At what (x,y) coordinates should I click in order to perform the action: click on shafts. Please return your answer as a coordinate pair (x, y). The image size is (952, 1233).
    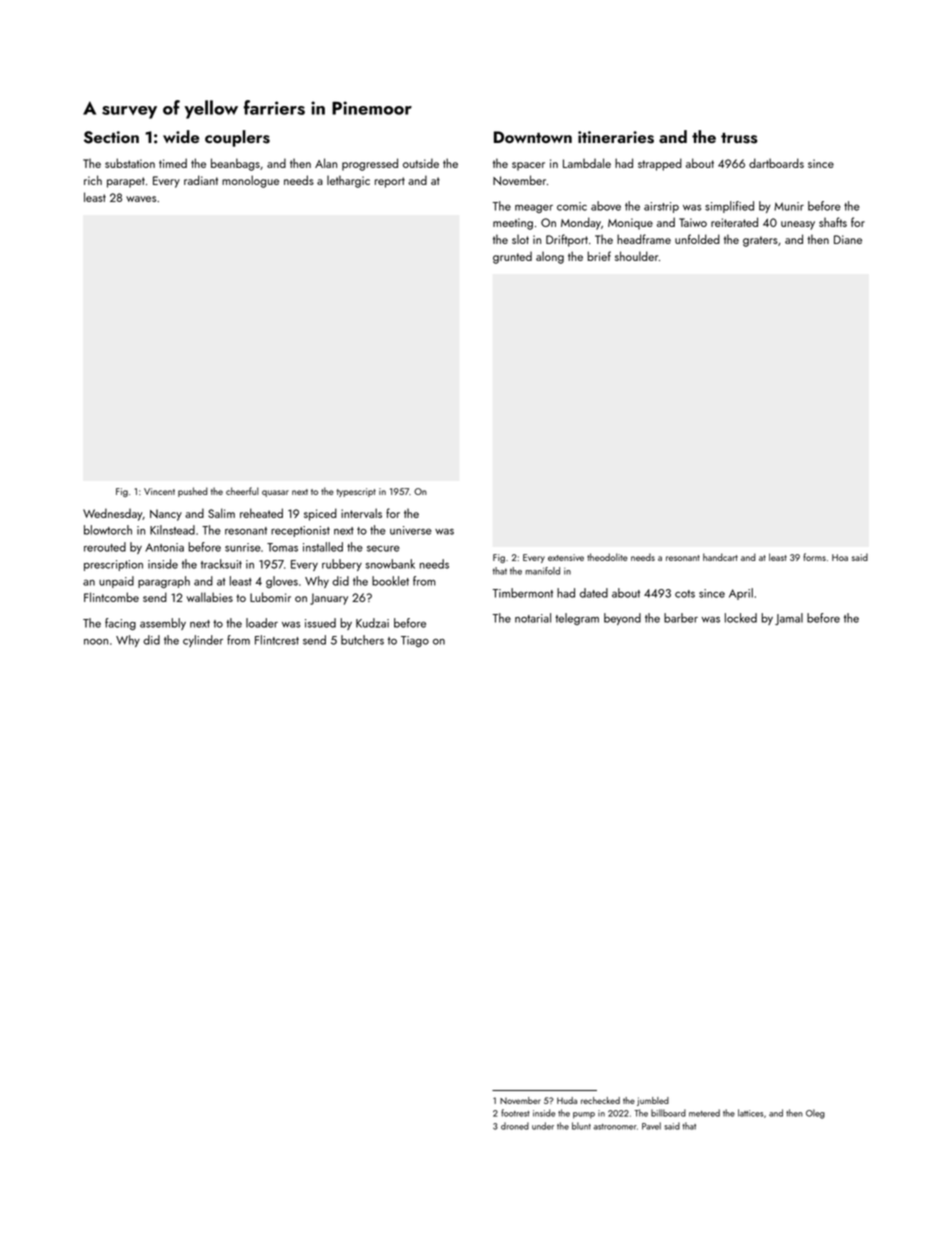
    Looking at the image, I should click on (833, 222).
